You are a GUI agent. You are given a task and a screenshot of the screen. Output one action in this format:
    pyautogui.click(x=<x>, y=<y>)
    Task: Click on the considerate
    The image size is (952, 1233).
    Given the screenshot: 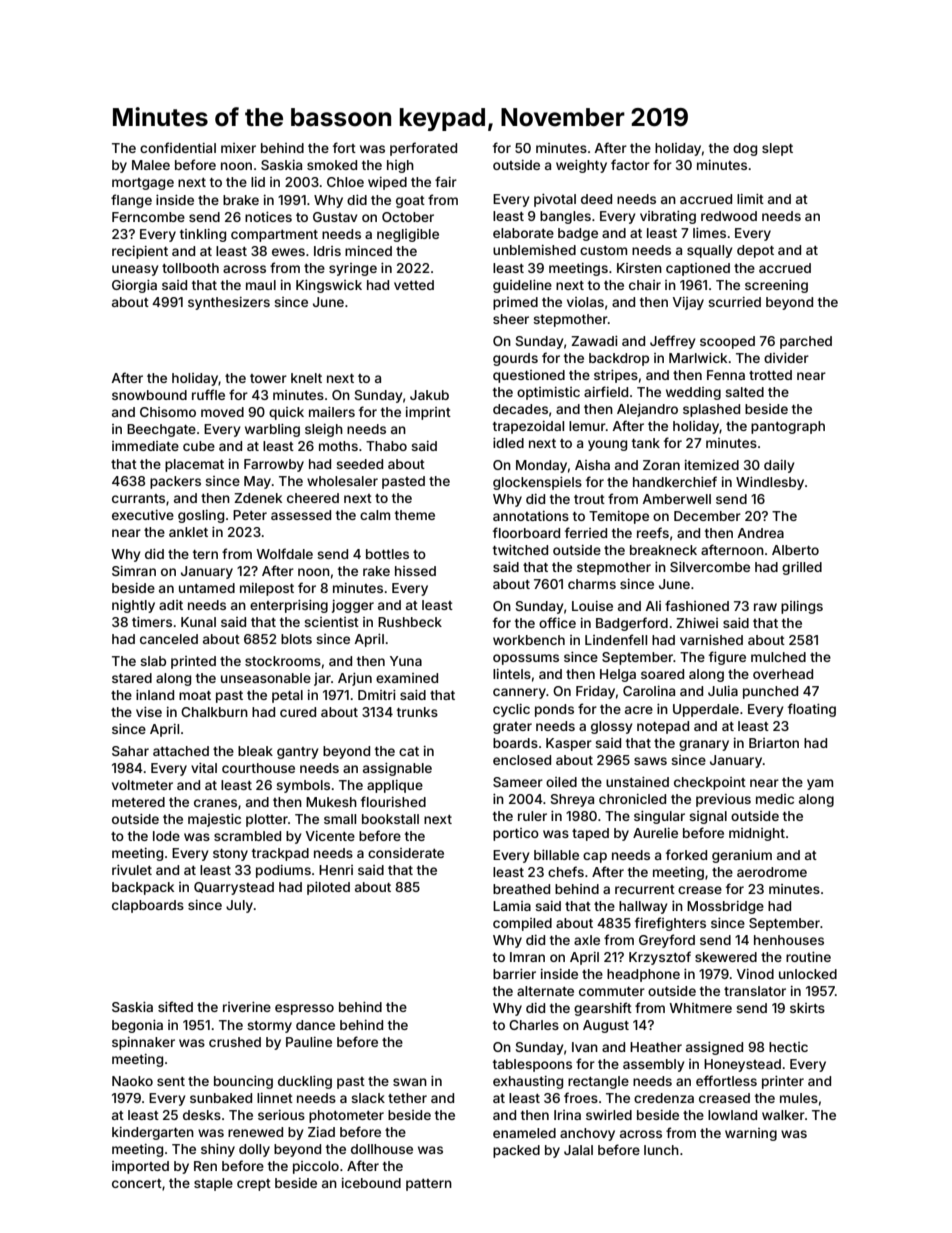 What is the action you would take?
    pyautogui.click(x=406, y=853)
